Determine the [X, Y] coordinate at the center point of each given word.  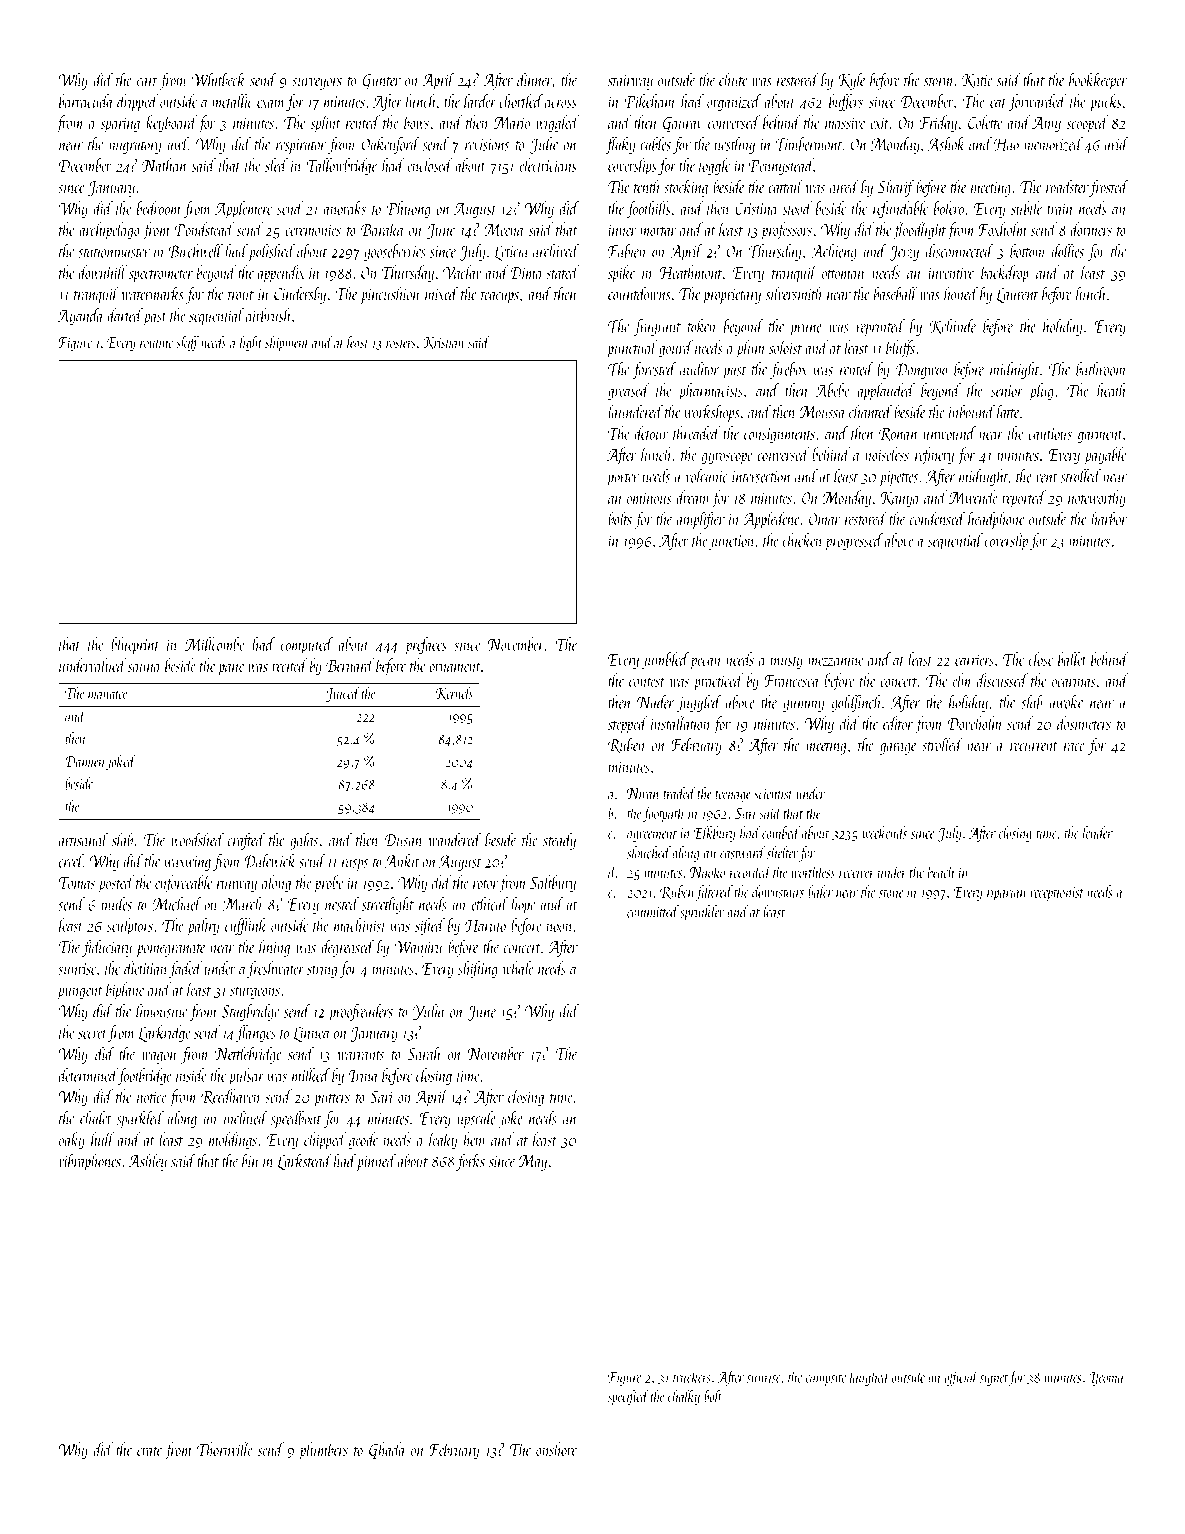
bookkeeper [1098, 81]
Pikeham [650, 101]
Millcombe [215, 644]
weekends [884, 832]
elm [961, 680]
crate [149, 1451]
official [961, 1378]
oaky [72, 1141]
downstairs [778, 891]
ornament [455, 667]
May [533, 1163]
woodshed [198, 839]
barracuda [86, 101]
